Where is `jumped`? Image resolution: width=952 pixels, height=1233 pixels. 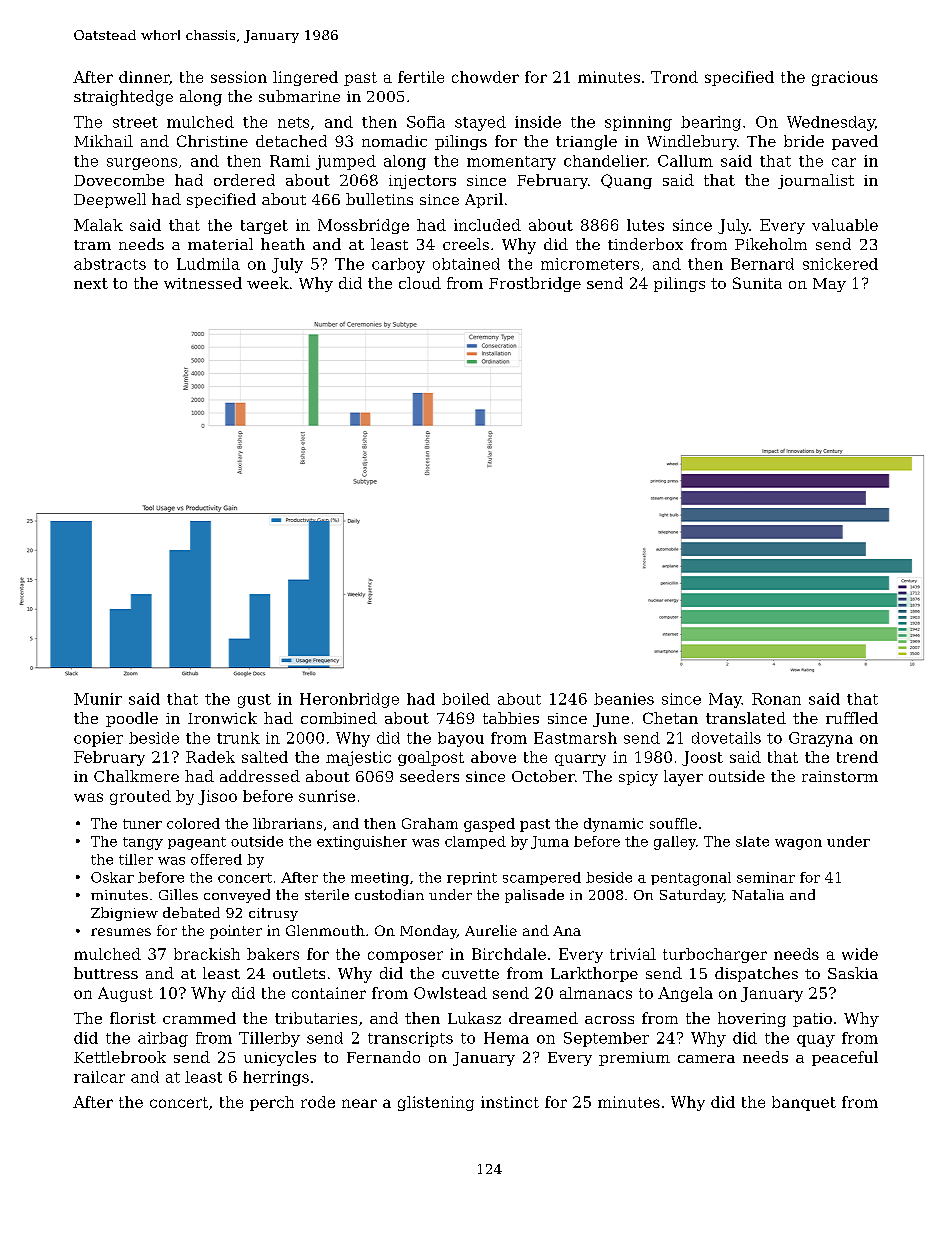 jumped is located at coordinates (346, 162).
